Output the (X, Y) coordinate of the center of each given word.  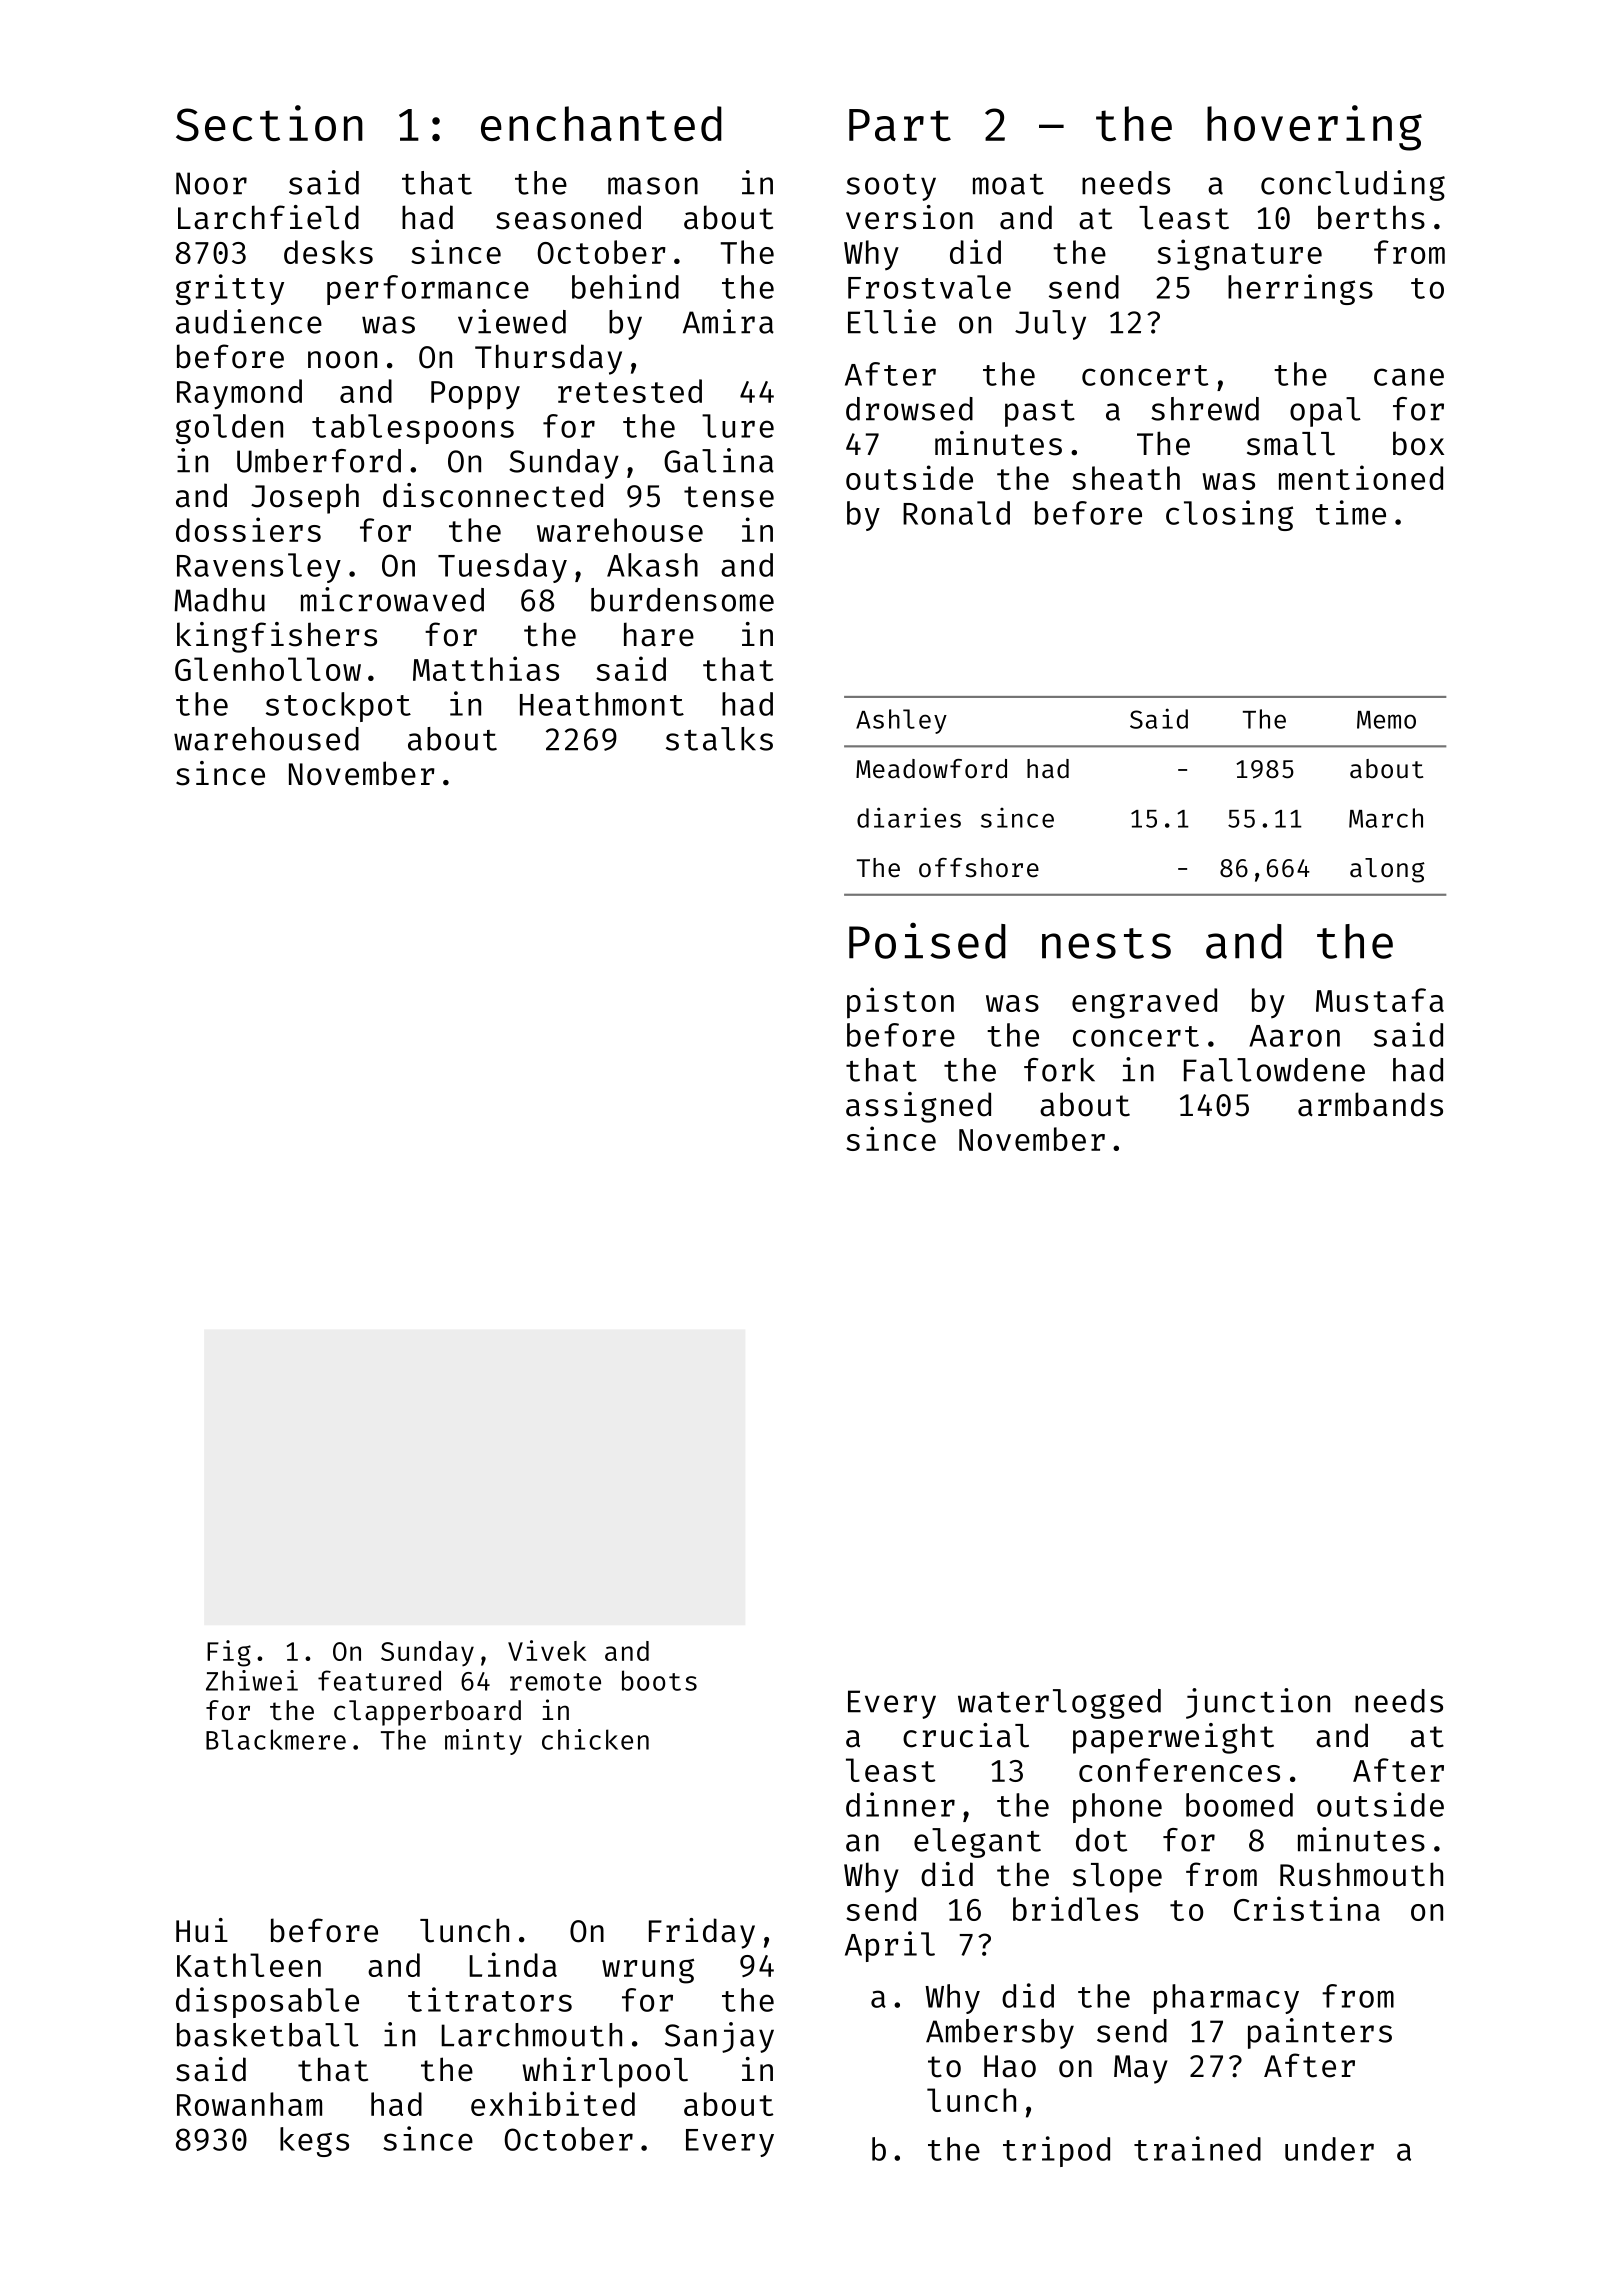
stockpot (338, 707)
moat (1008, 184)
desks (328, 252)
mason (653, 186)
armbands (1370, 1104)
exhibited (553, 2103)
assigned (918, 1107)
